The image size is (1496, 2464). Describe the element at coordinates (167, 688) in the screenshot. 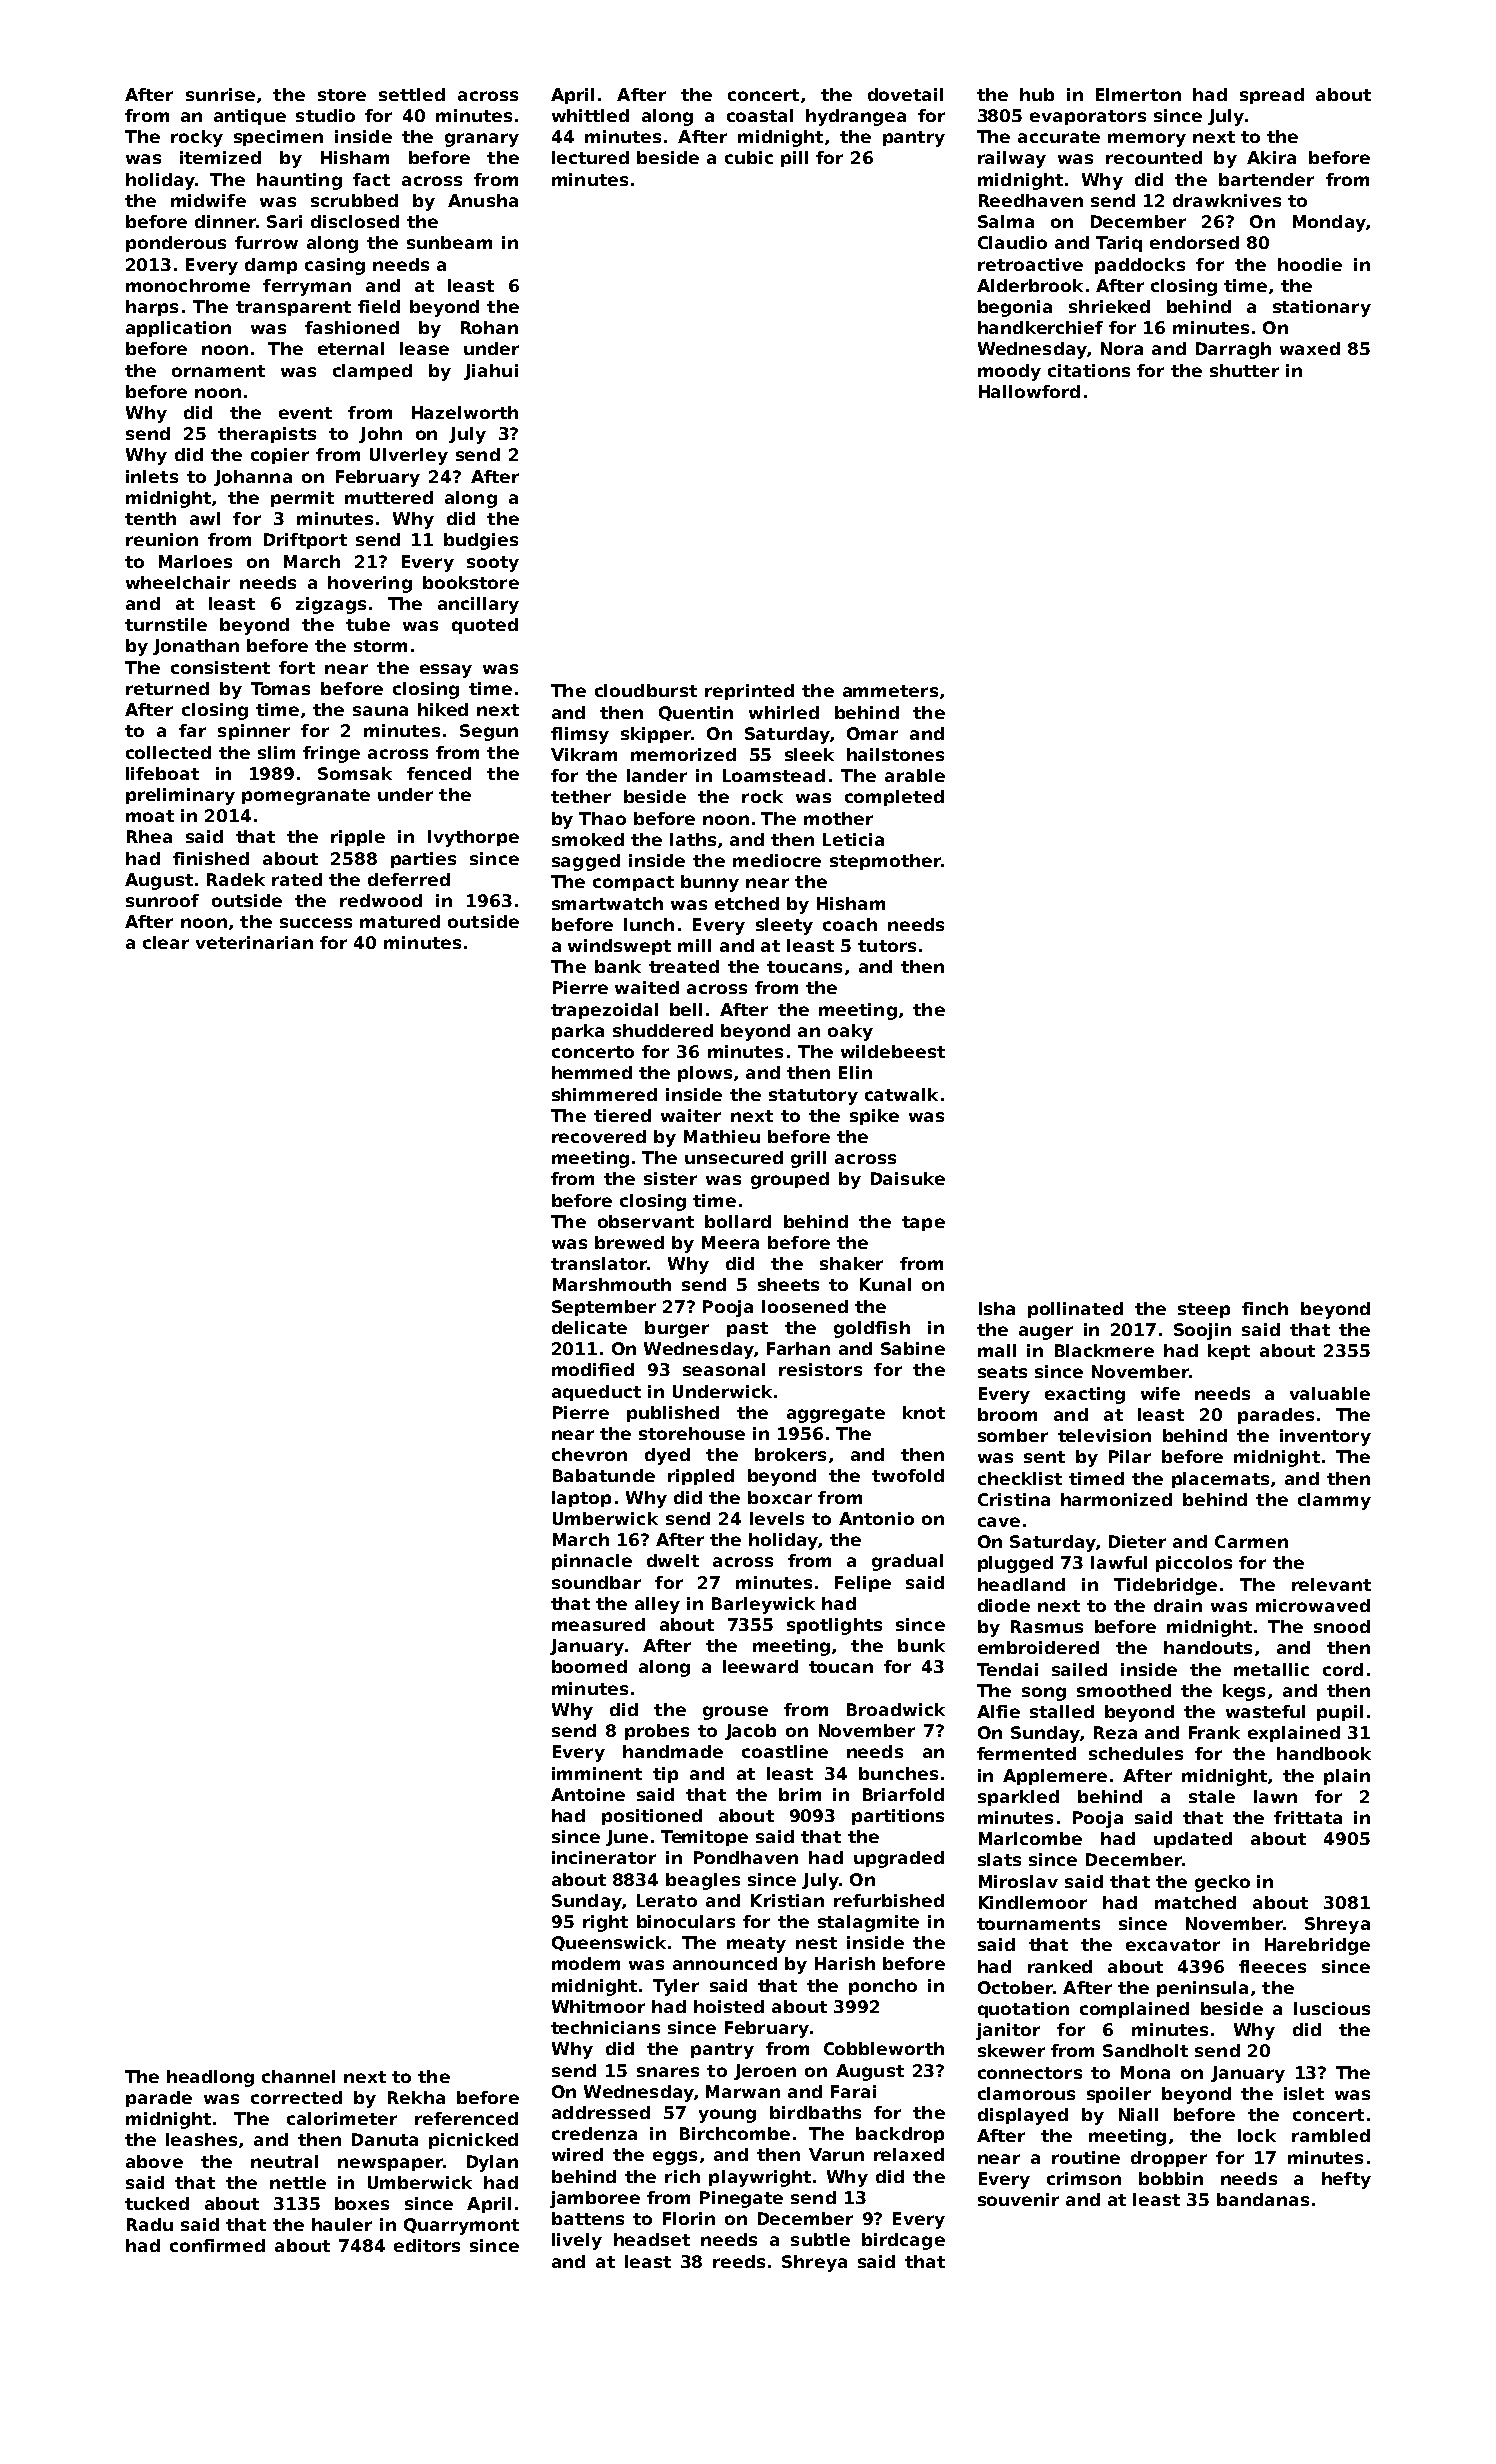

I see `returned` at that location.
